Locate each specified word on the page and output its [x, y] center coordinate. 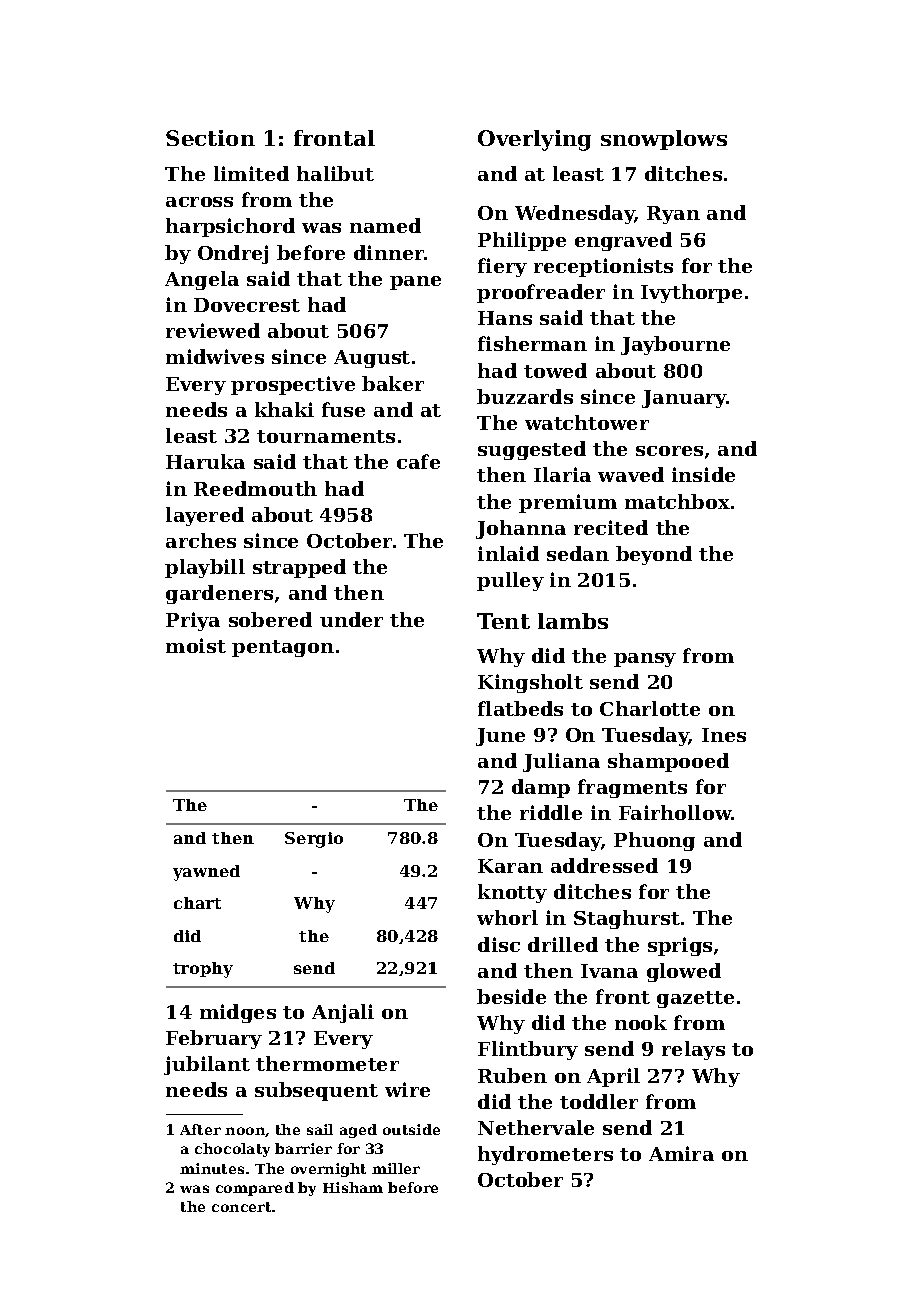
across [199, 202]
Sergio [314, 840]
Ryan [673, 215]
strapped [299, 568]
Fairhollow [675, 812]
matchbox [677, 501]
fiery [502, 267]
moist [196, 645]
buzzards [525, 396]
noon [245, 1131]
